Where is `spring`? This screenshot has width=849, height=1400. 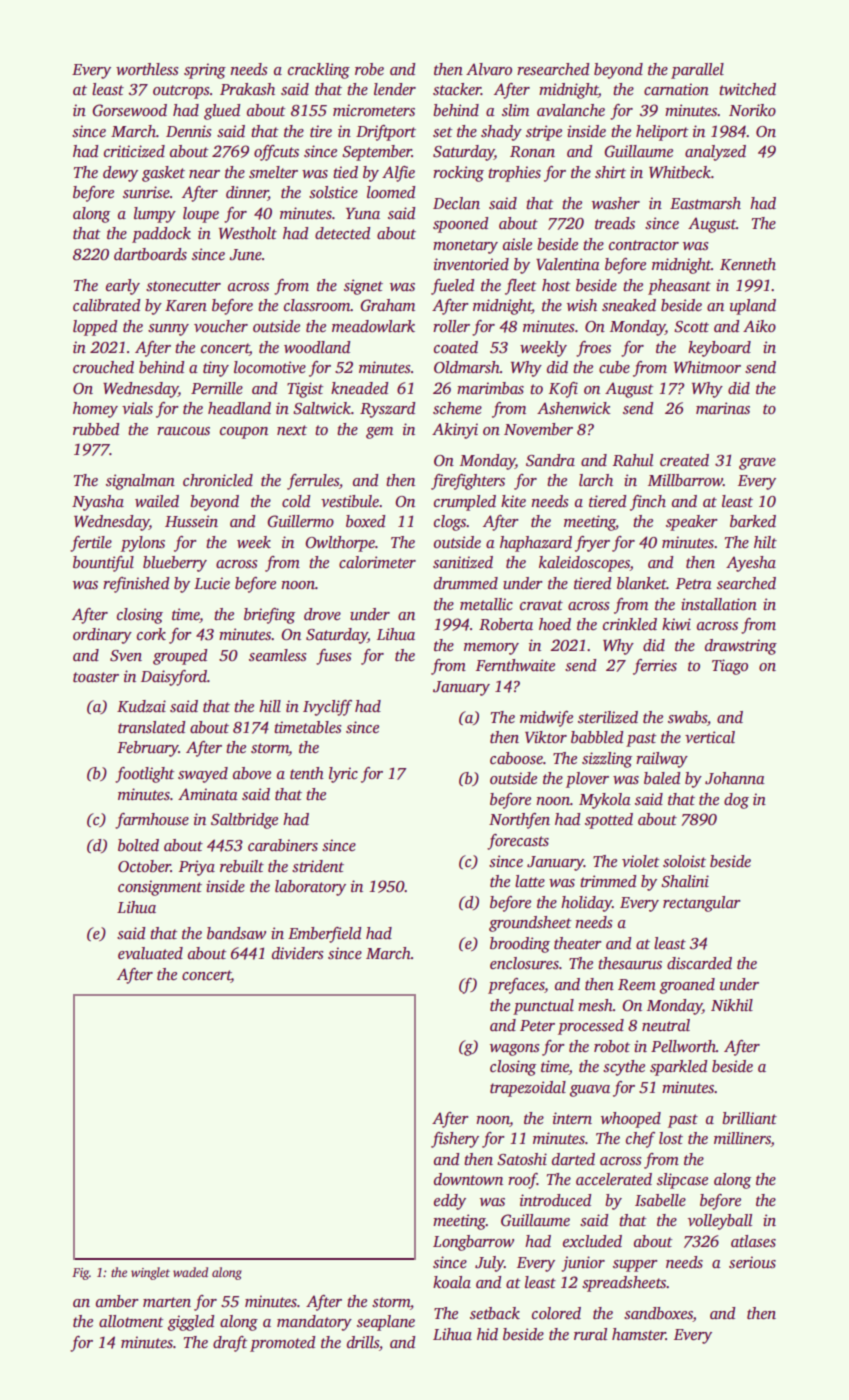
spring is located at coordinates (205, 71).
